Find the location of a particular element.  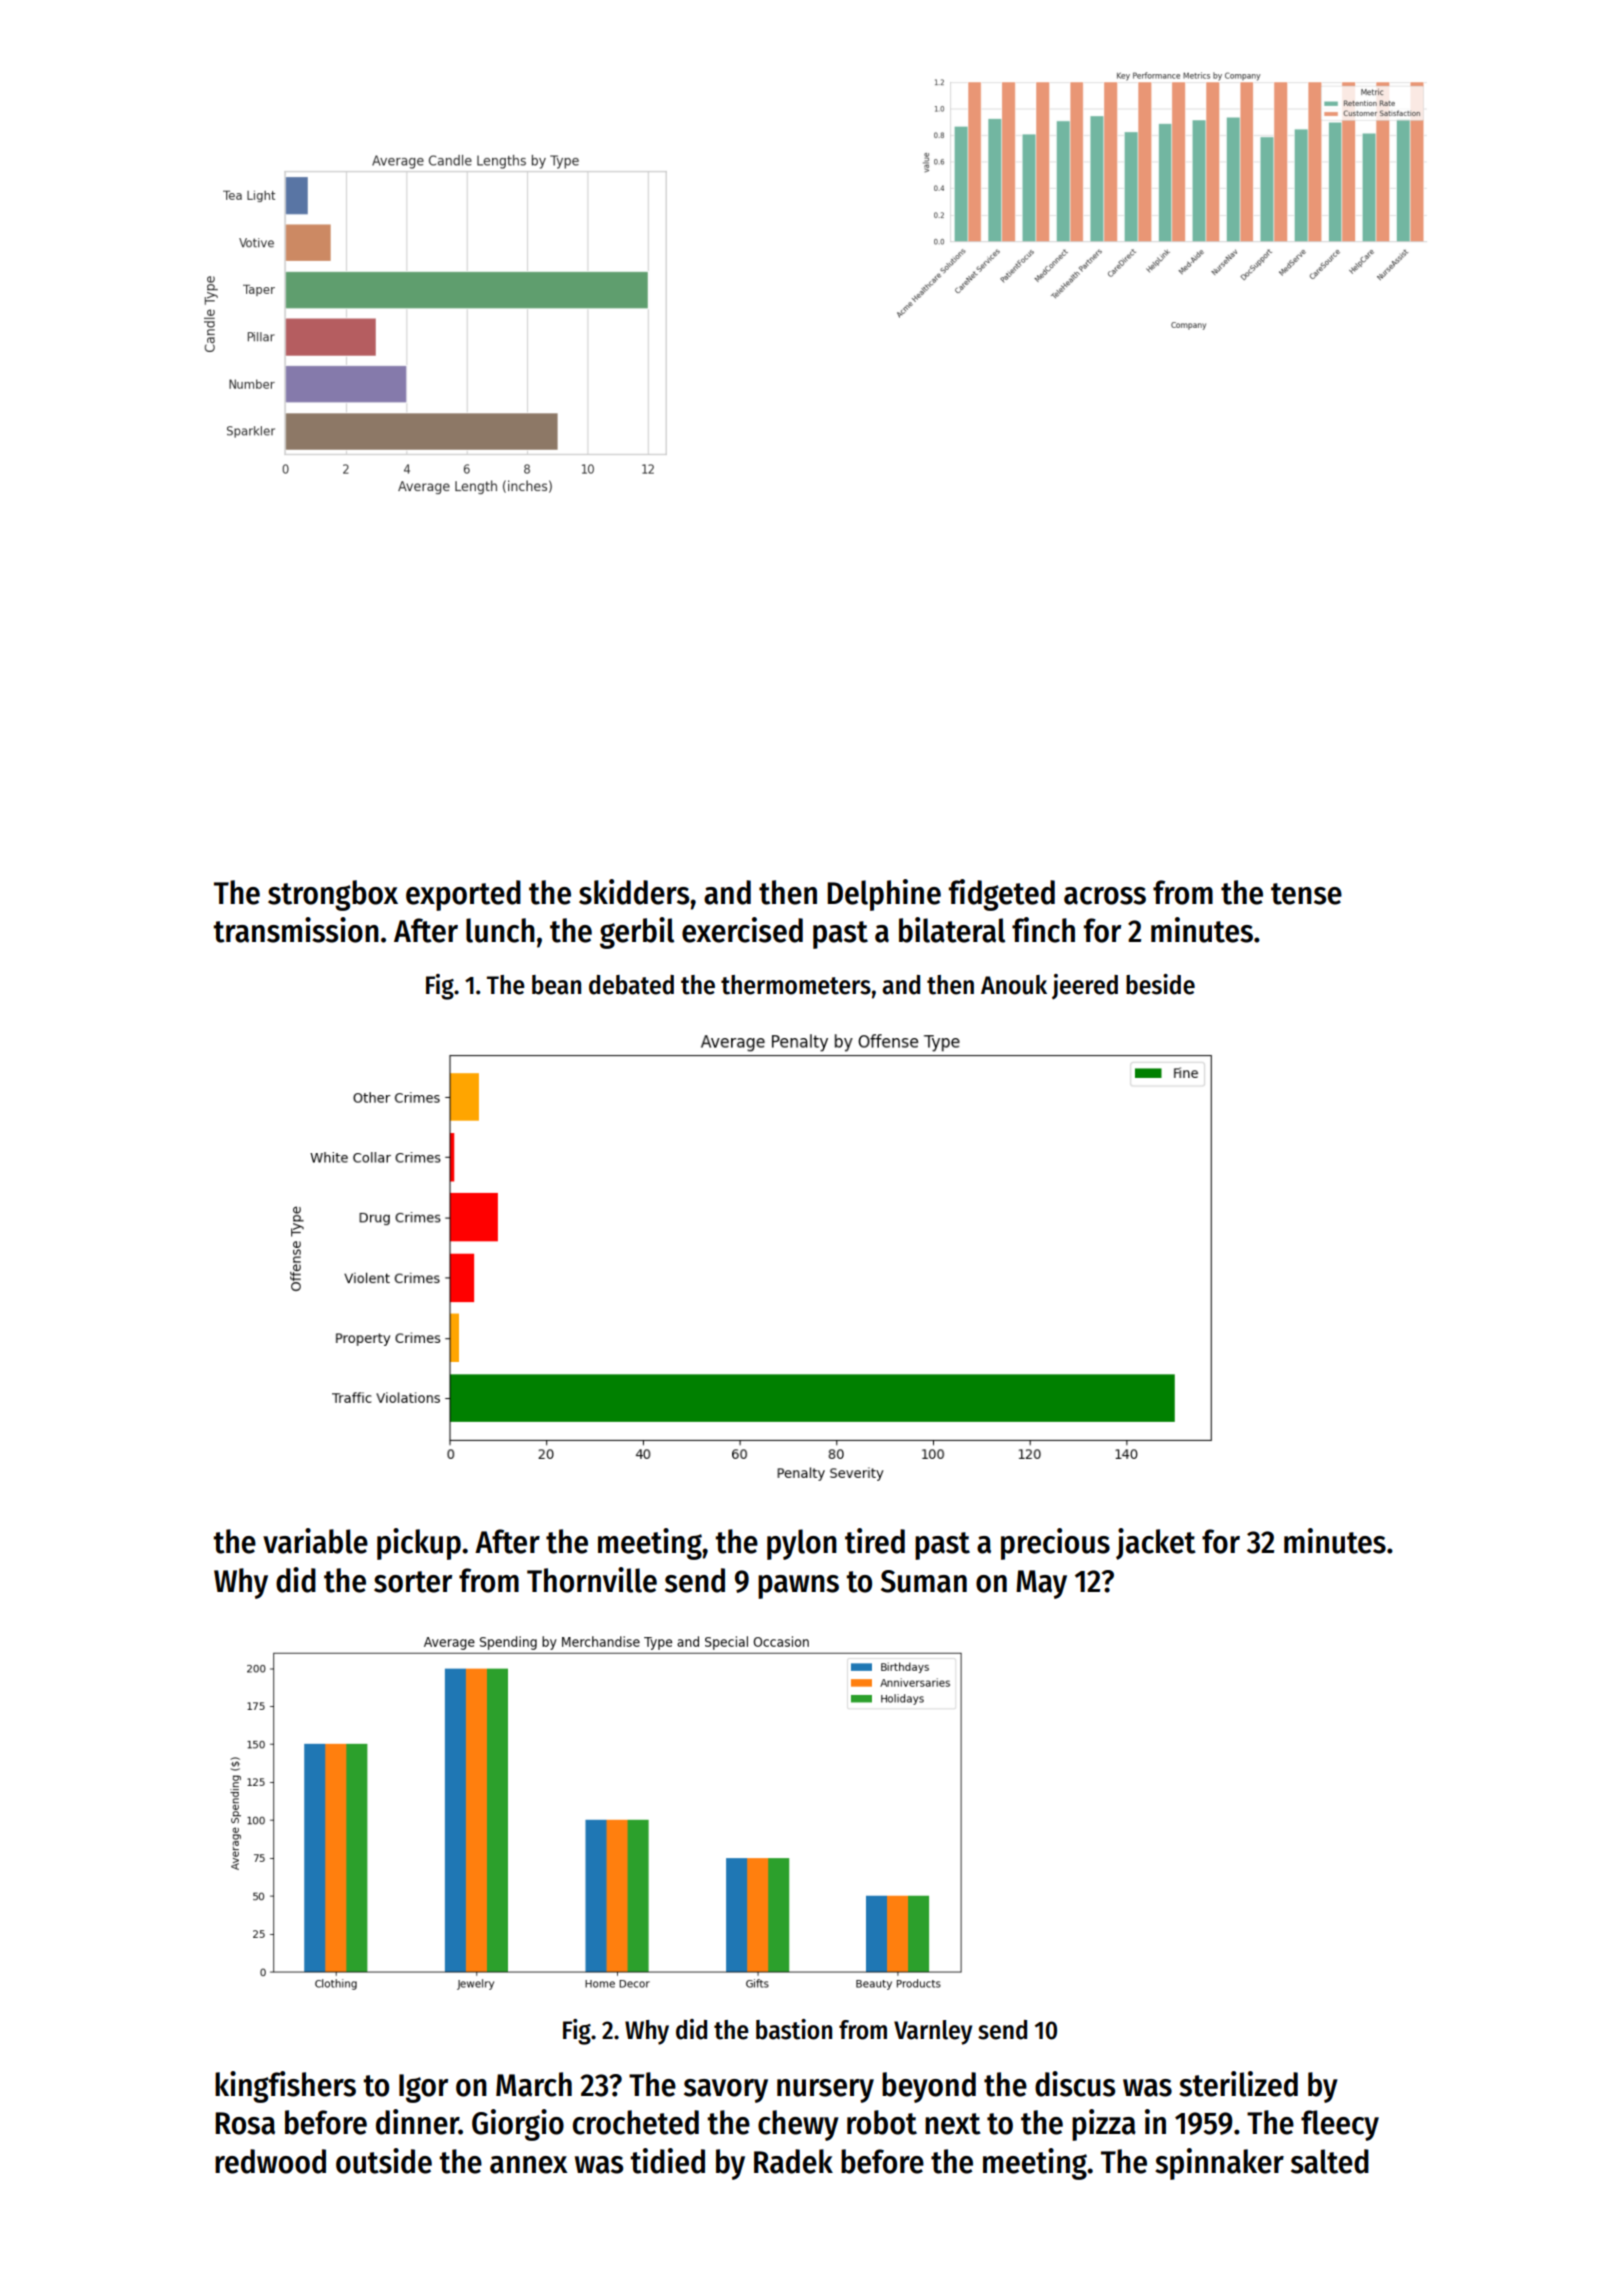

jacket is located at coordinates (1156, 1544).
